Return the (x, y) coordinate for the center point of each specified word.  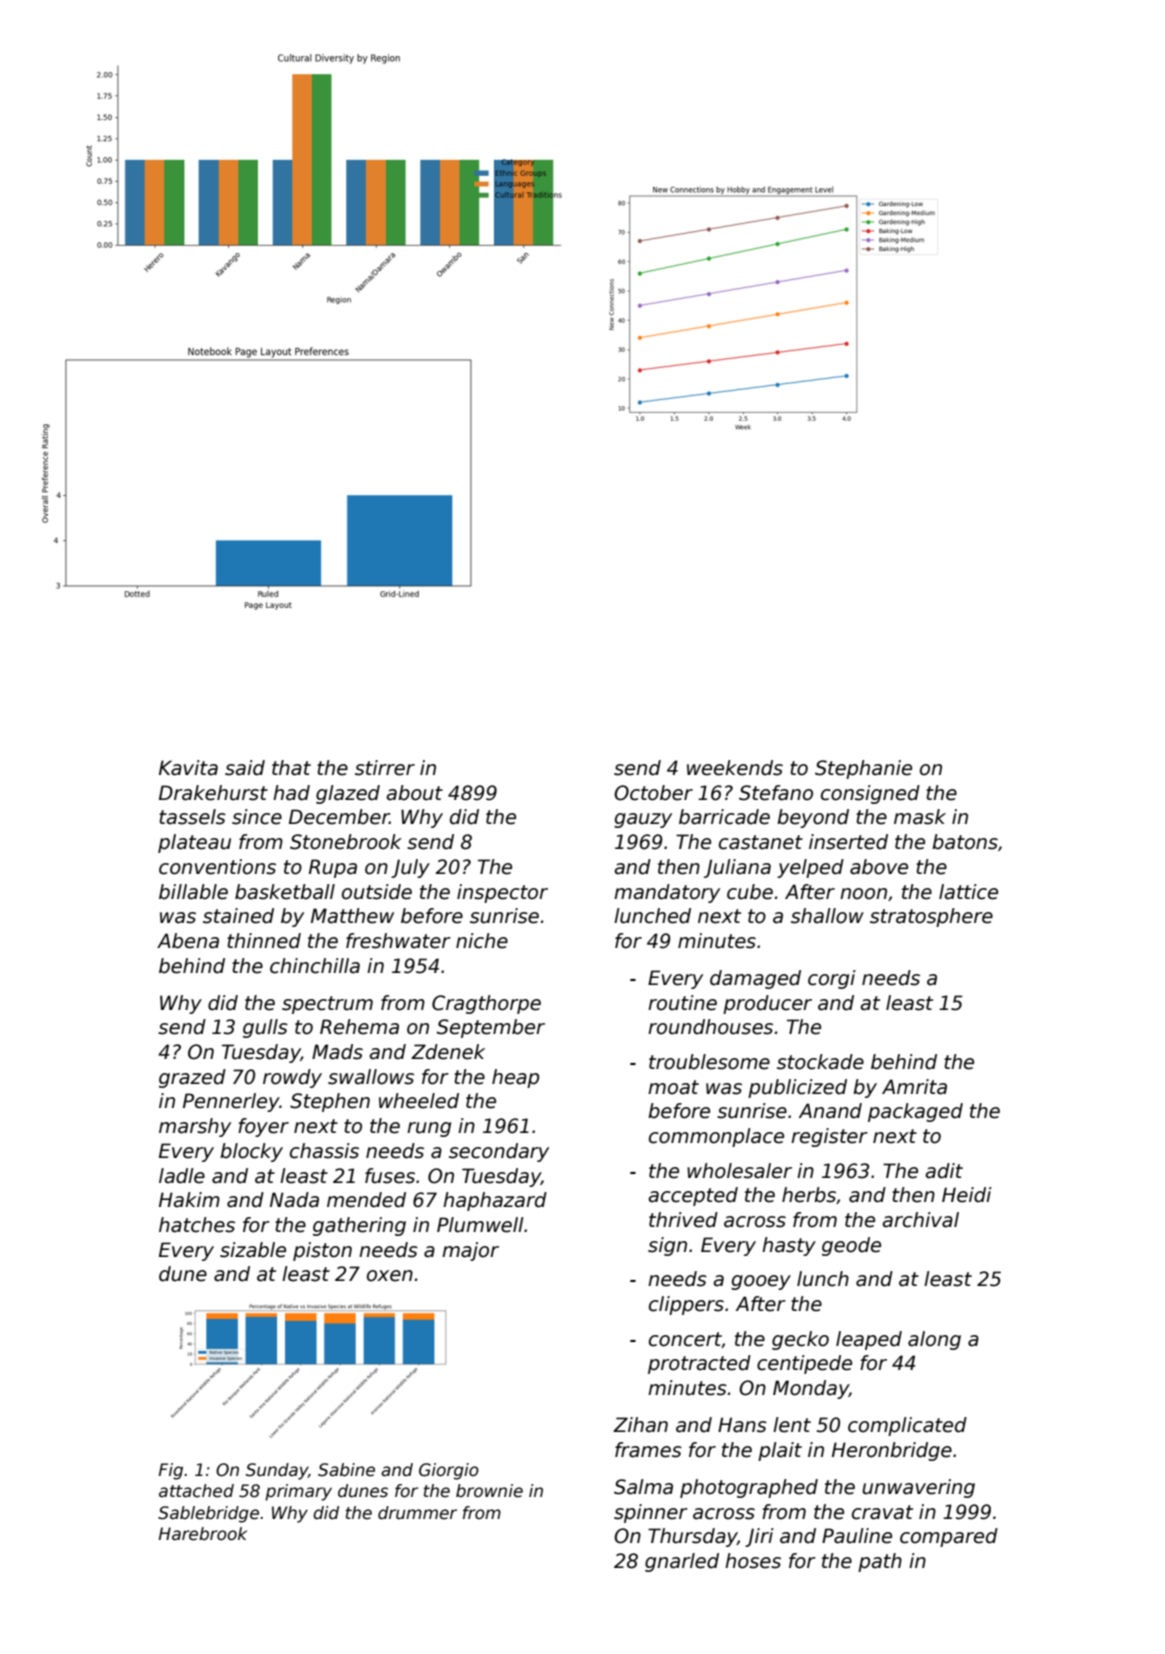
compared (949, 1537)
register (829, 1137)
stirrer (385, 768)
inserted (848, 842)
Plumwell (480, 1225)
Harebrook (203, 1534)
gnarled (682, 1562)
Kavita (188, 768)
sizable (253, 1250)
